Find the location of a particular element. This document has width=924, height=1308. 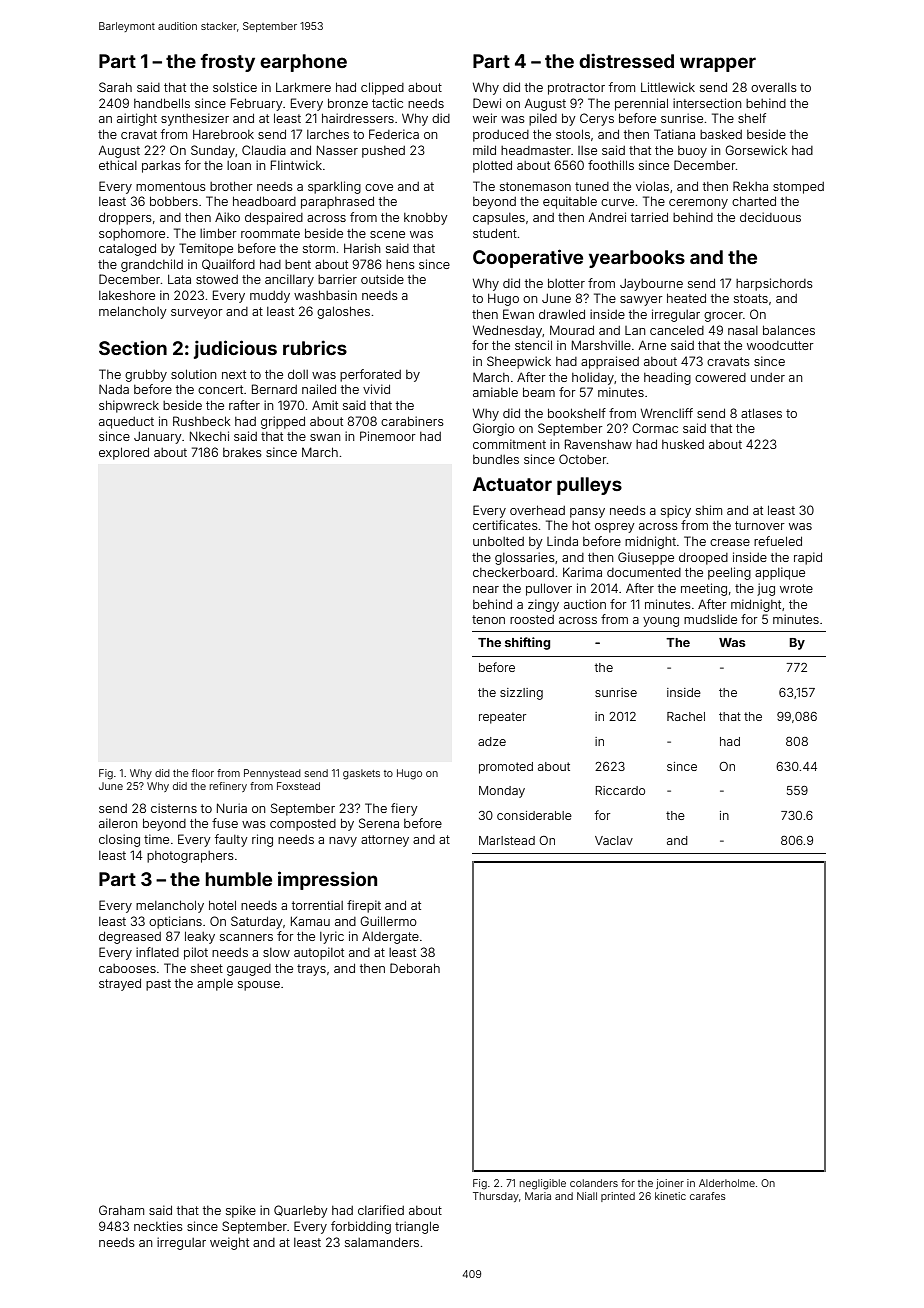

Riccardo is located at coordinates (620, 790).
